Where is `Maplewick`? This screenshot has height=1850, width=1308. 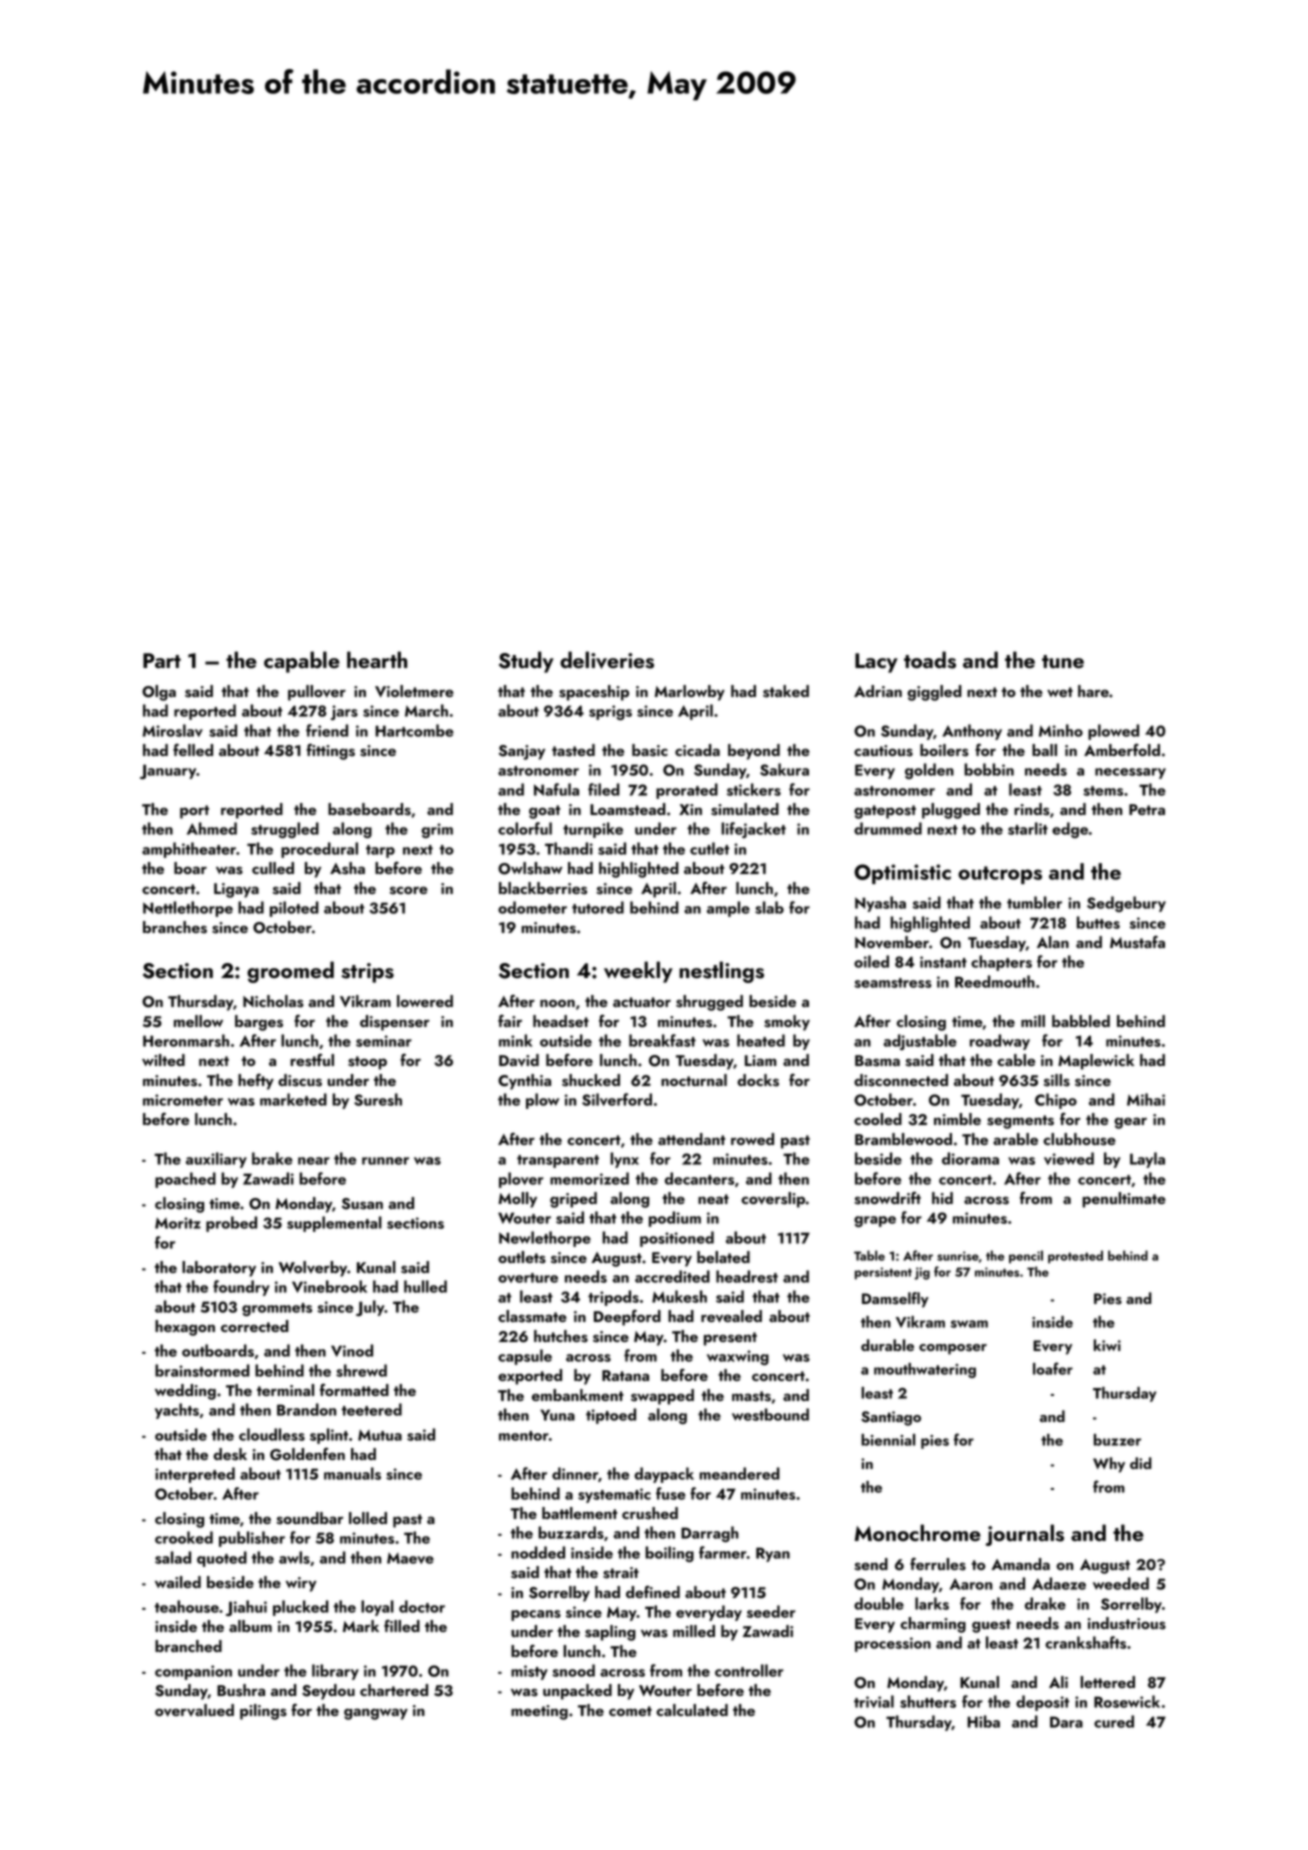
Maplewick is located at coordinates (1096, 1062).
